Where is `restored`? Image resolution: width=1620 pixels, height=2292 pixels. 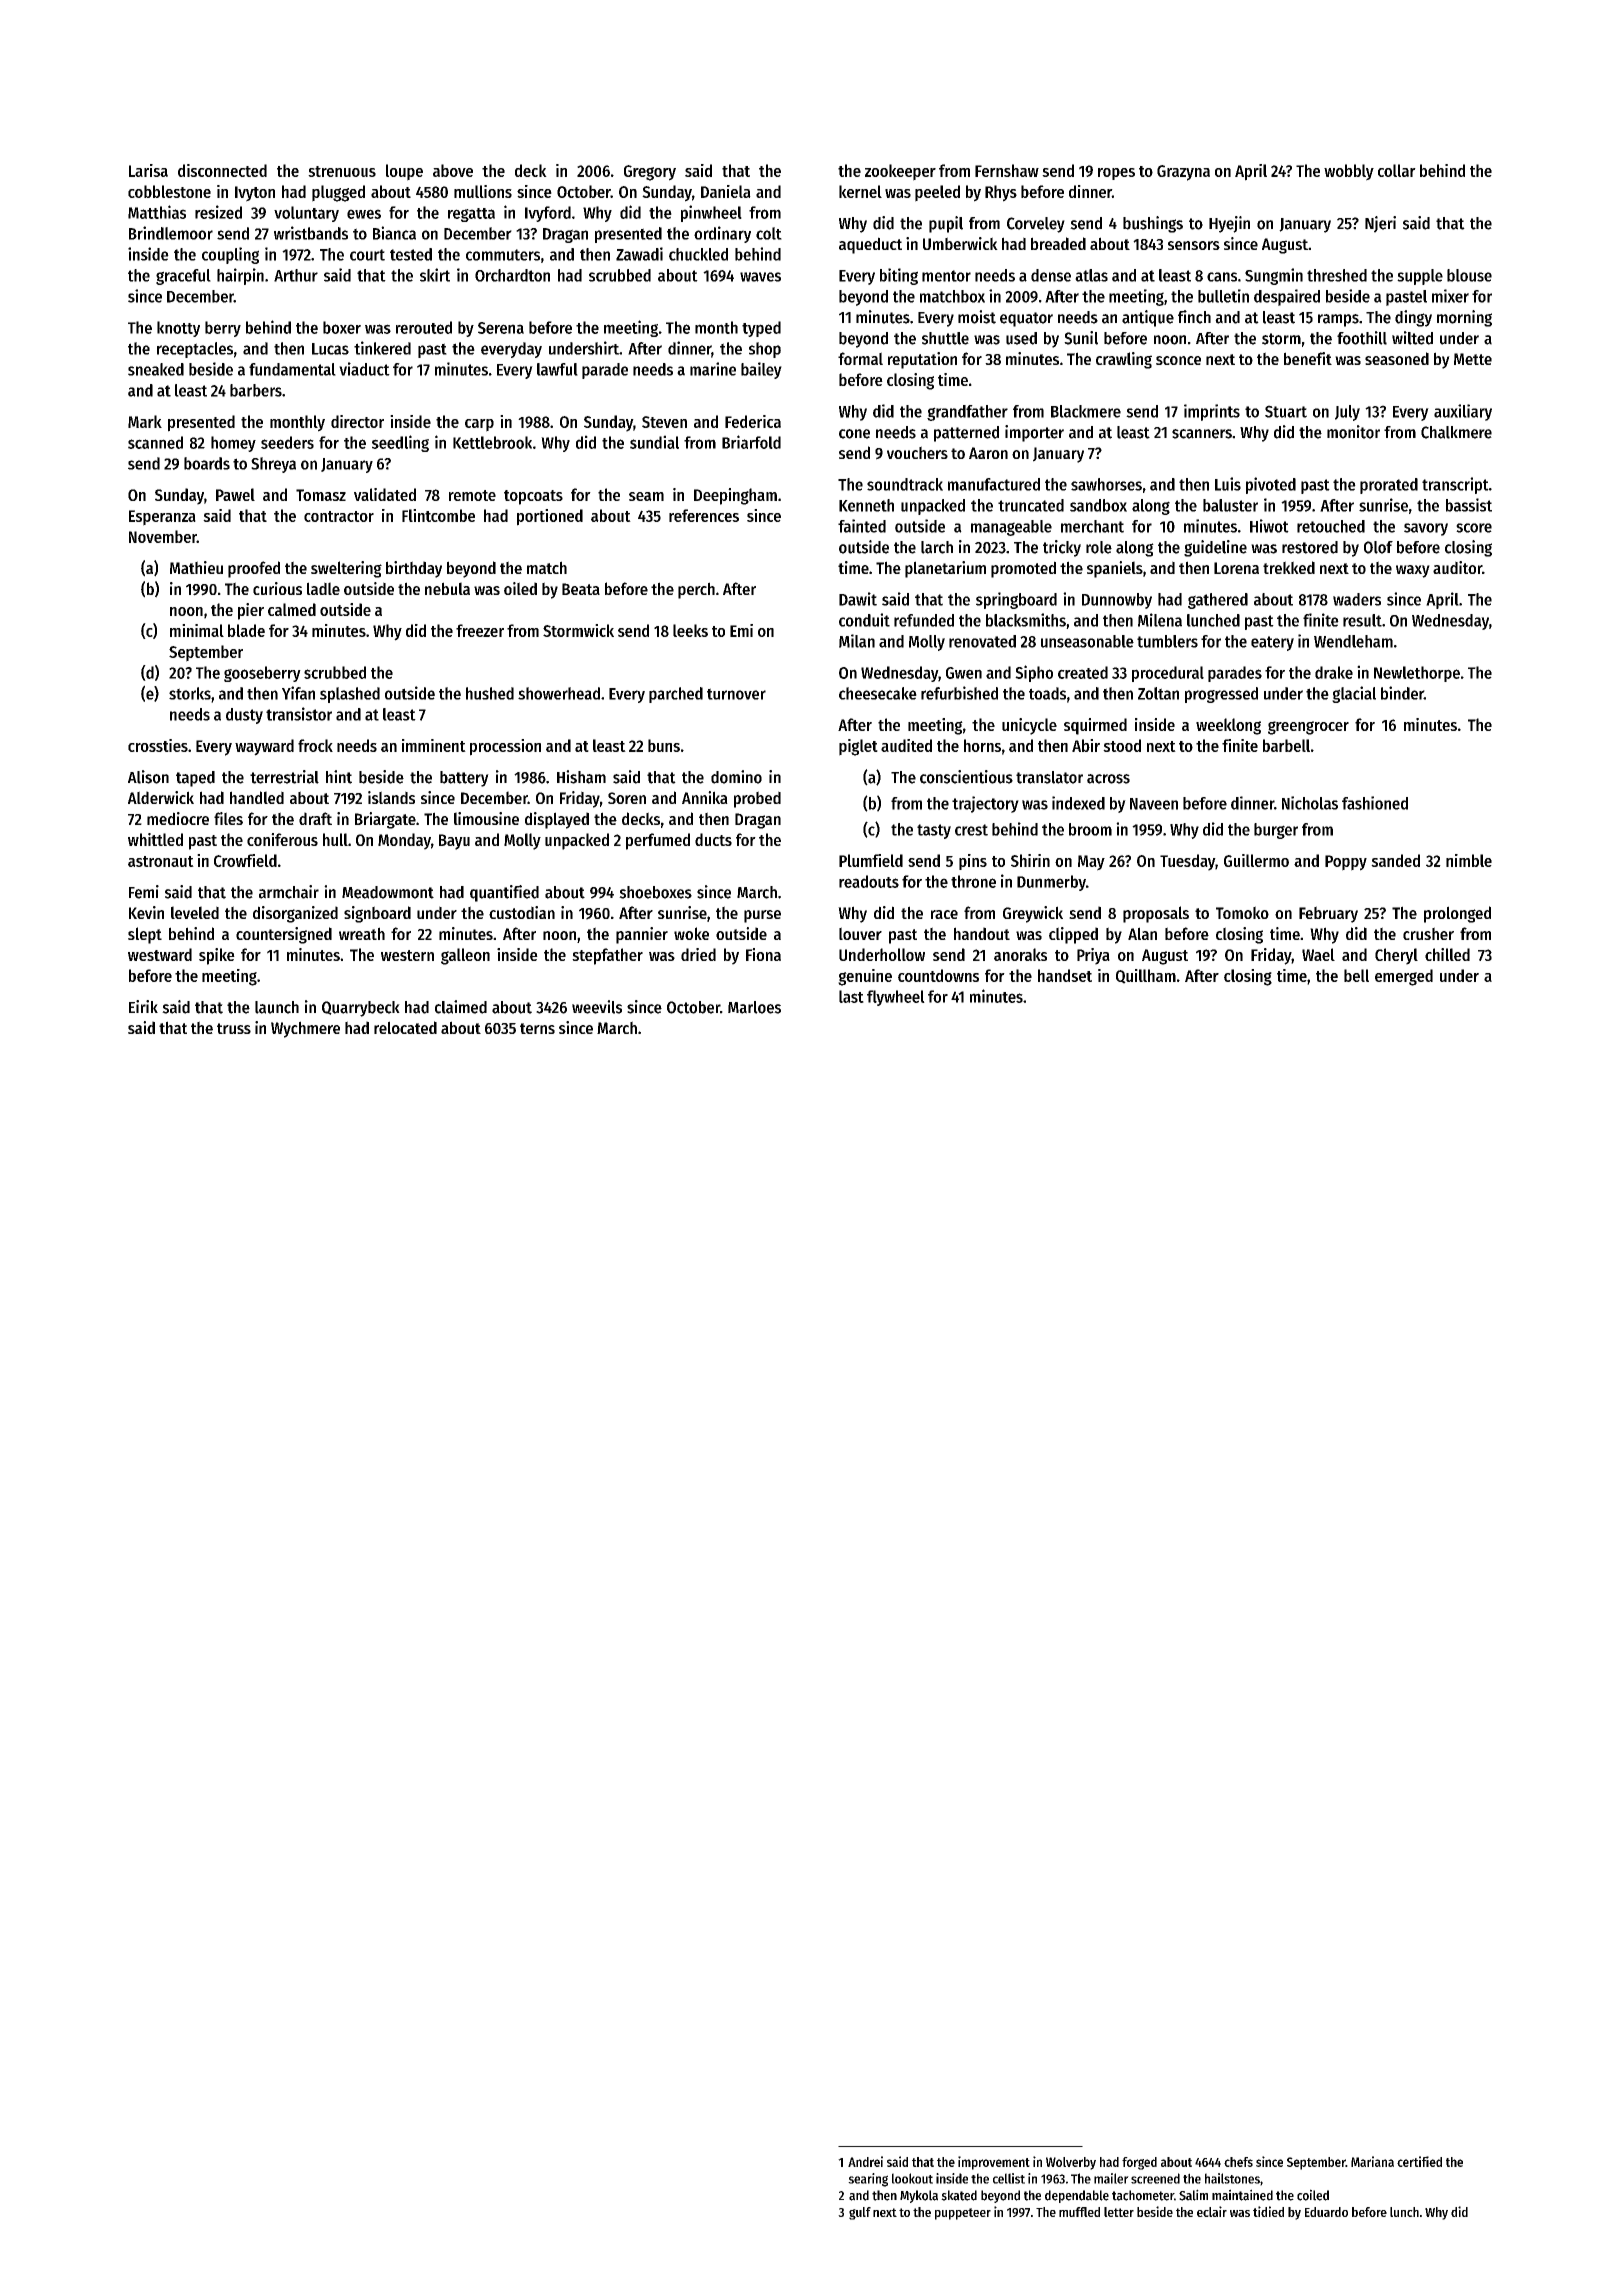 restored is located at coordinates (1310, 547).
